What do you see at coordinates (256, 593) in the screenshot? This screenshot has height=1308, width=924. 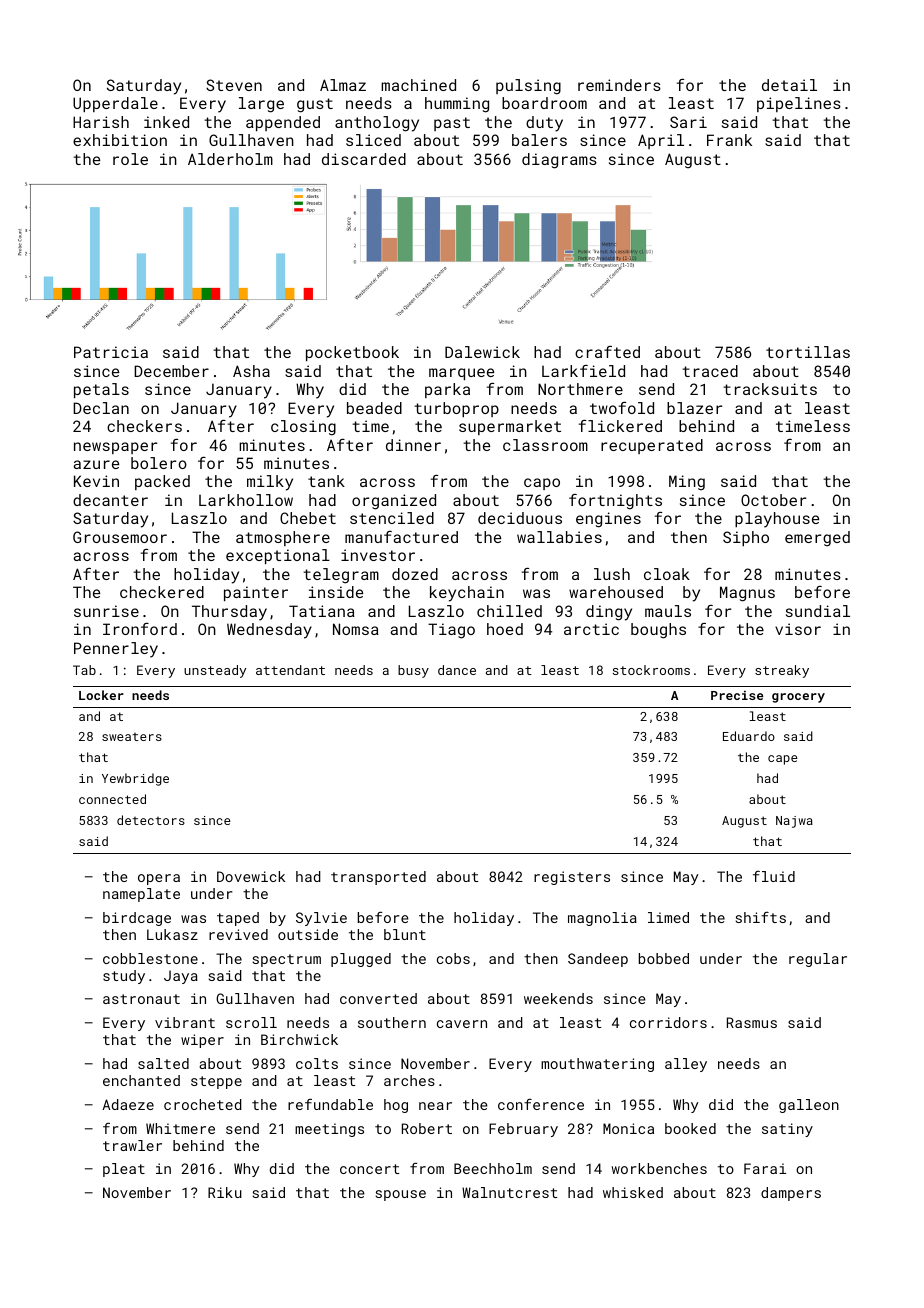 I see `painter` at bounding box center [256, 593].
